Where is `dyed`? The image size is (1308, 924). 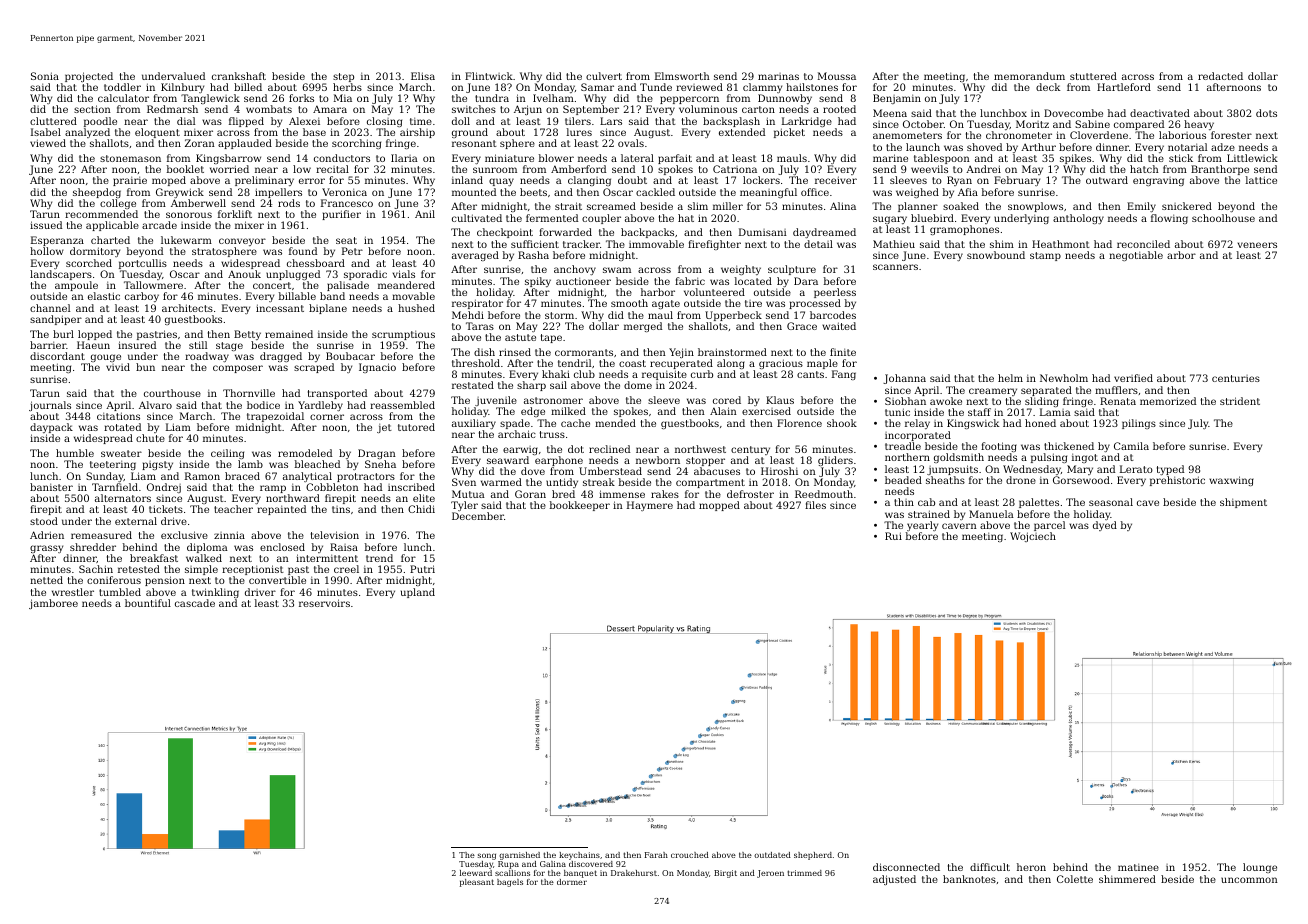
dyed is located at coordinates (1105, 526).
